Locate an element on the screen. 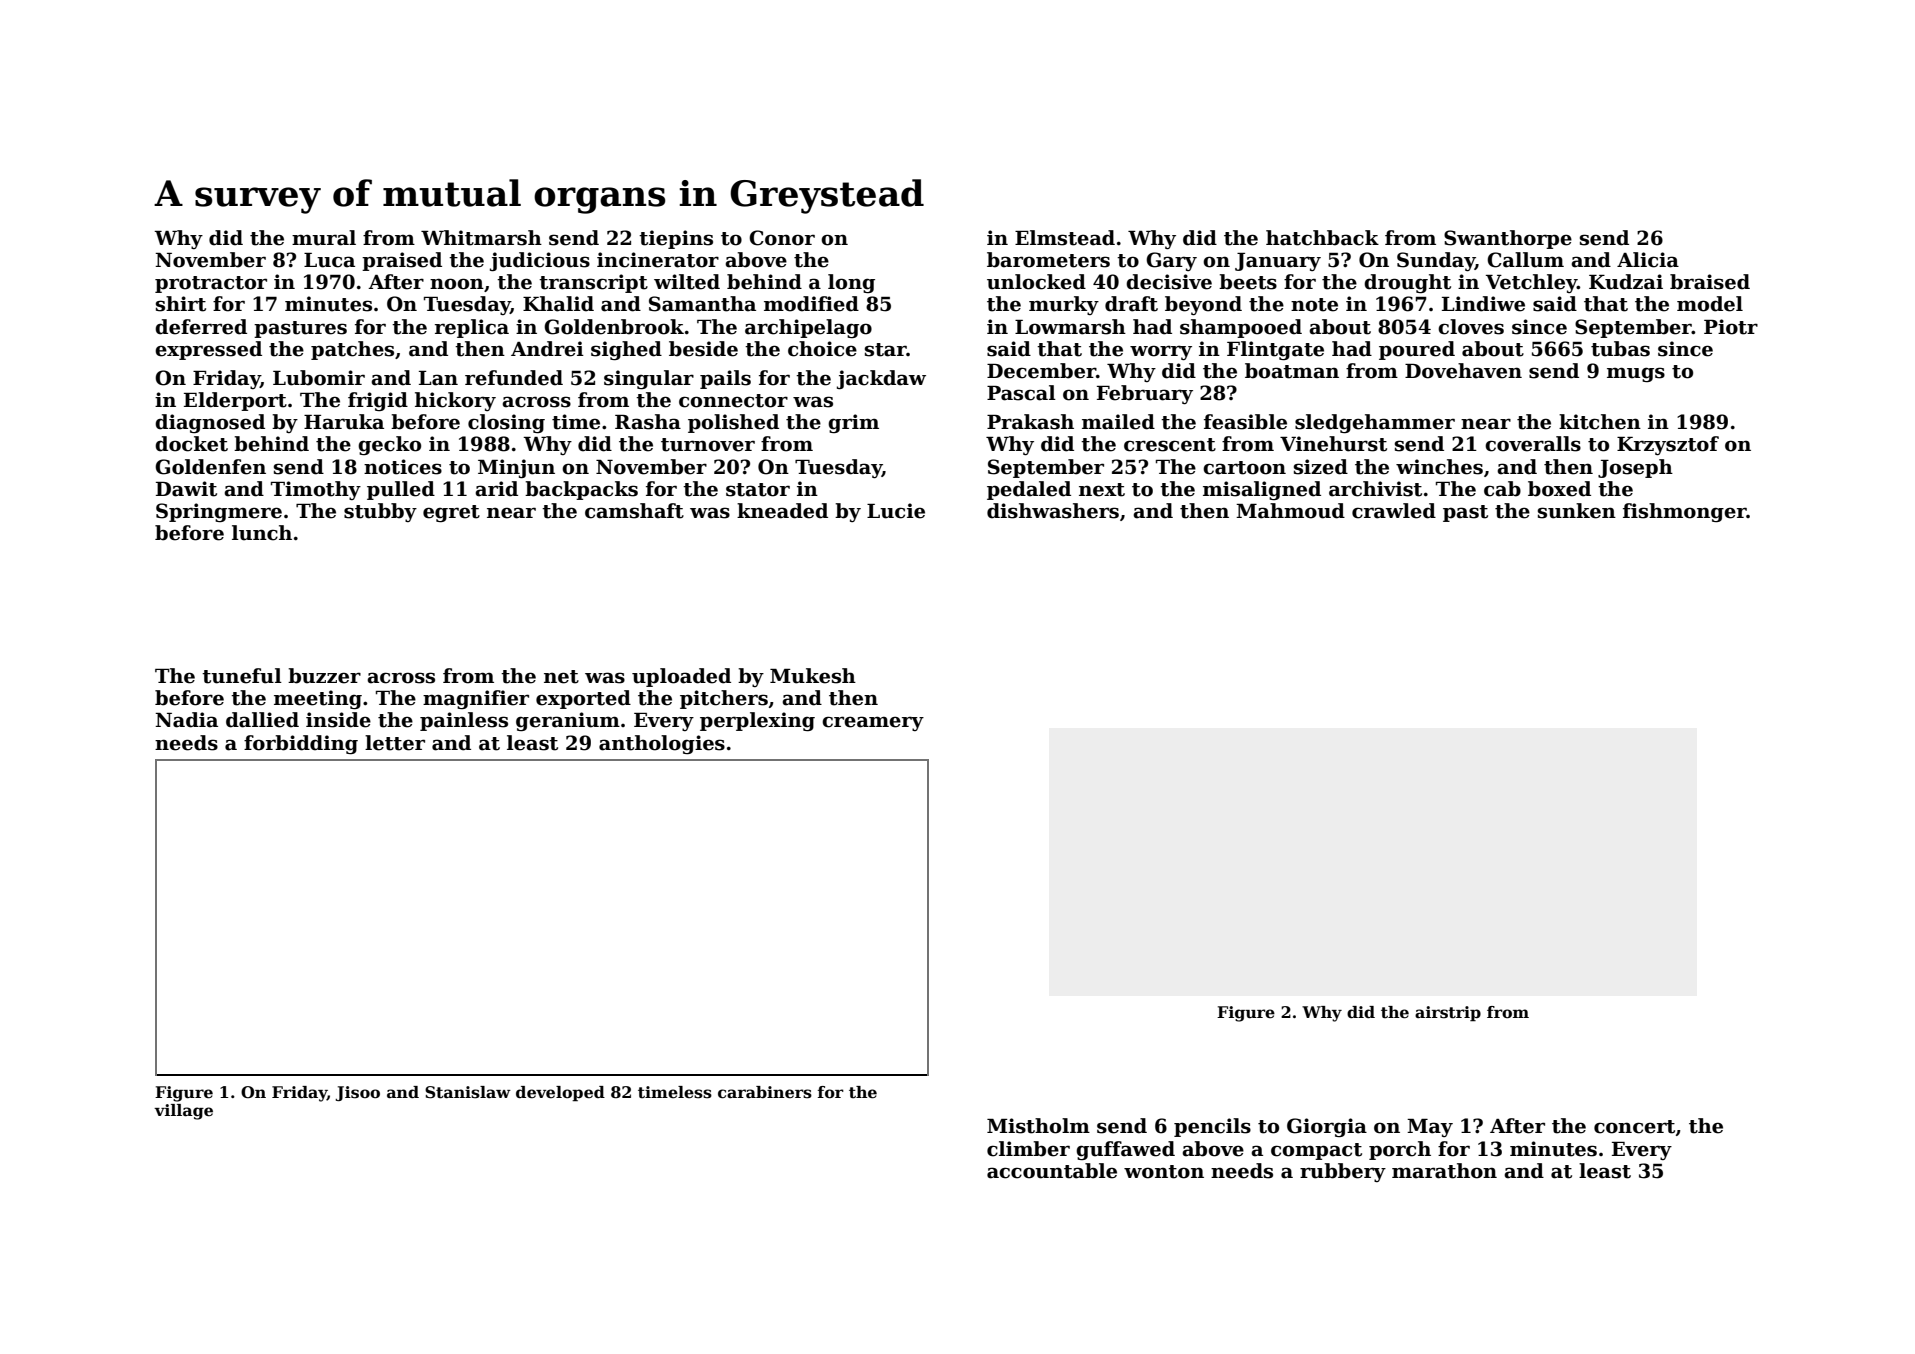 The image size is (1915, 1354). creamery is located at coordinates (873, 723).
